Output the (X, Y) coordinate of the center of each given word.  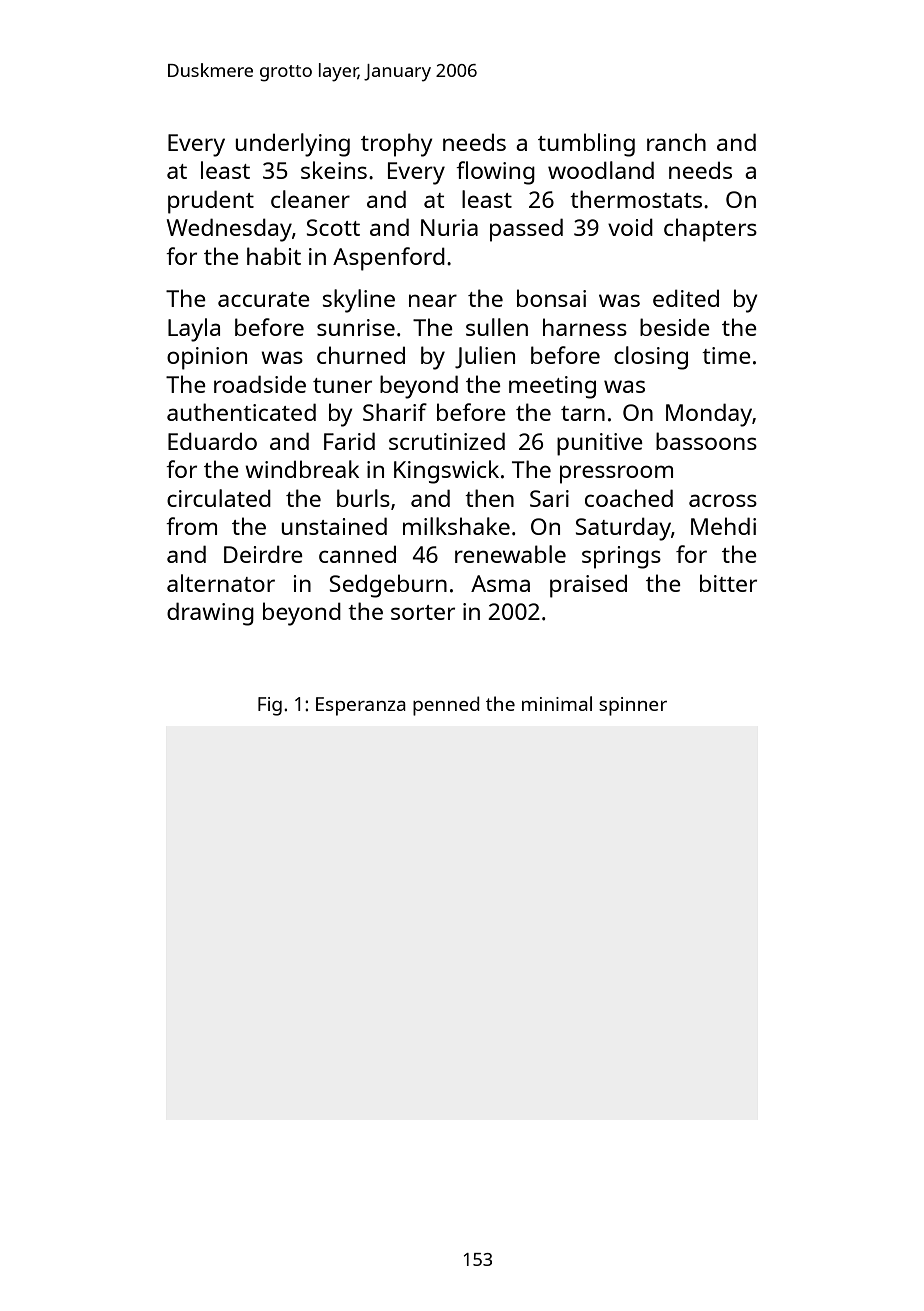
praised (588, 586)
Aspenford (389, 259)
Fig (270, 706)
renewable (510, 554)
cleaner (310, 199)
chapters (710, 230)
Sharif (395, 412)
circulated (219, 498)
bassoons (706, 441)
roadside (260, 384)
